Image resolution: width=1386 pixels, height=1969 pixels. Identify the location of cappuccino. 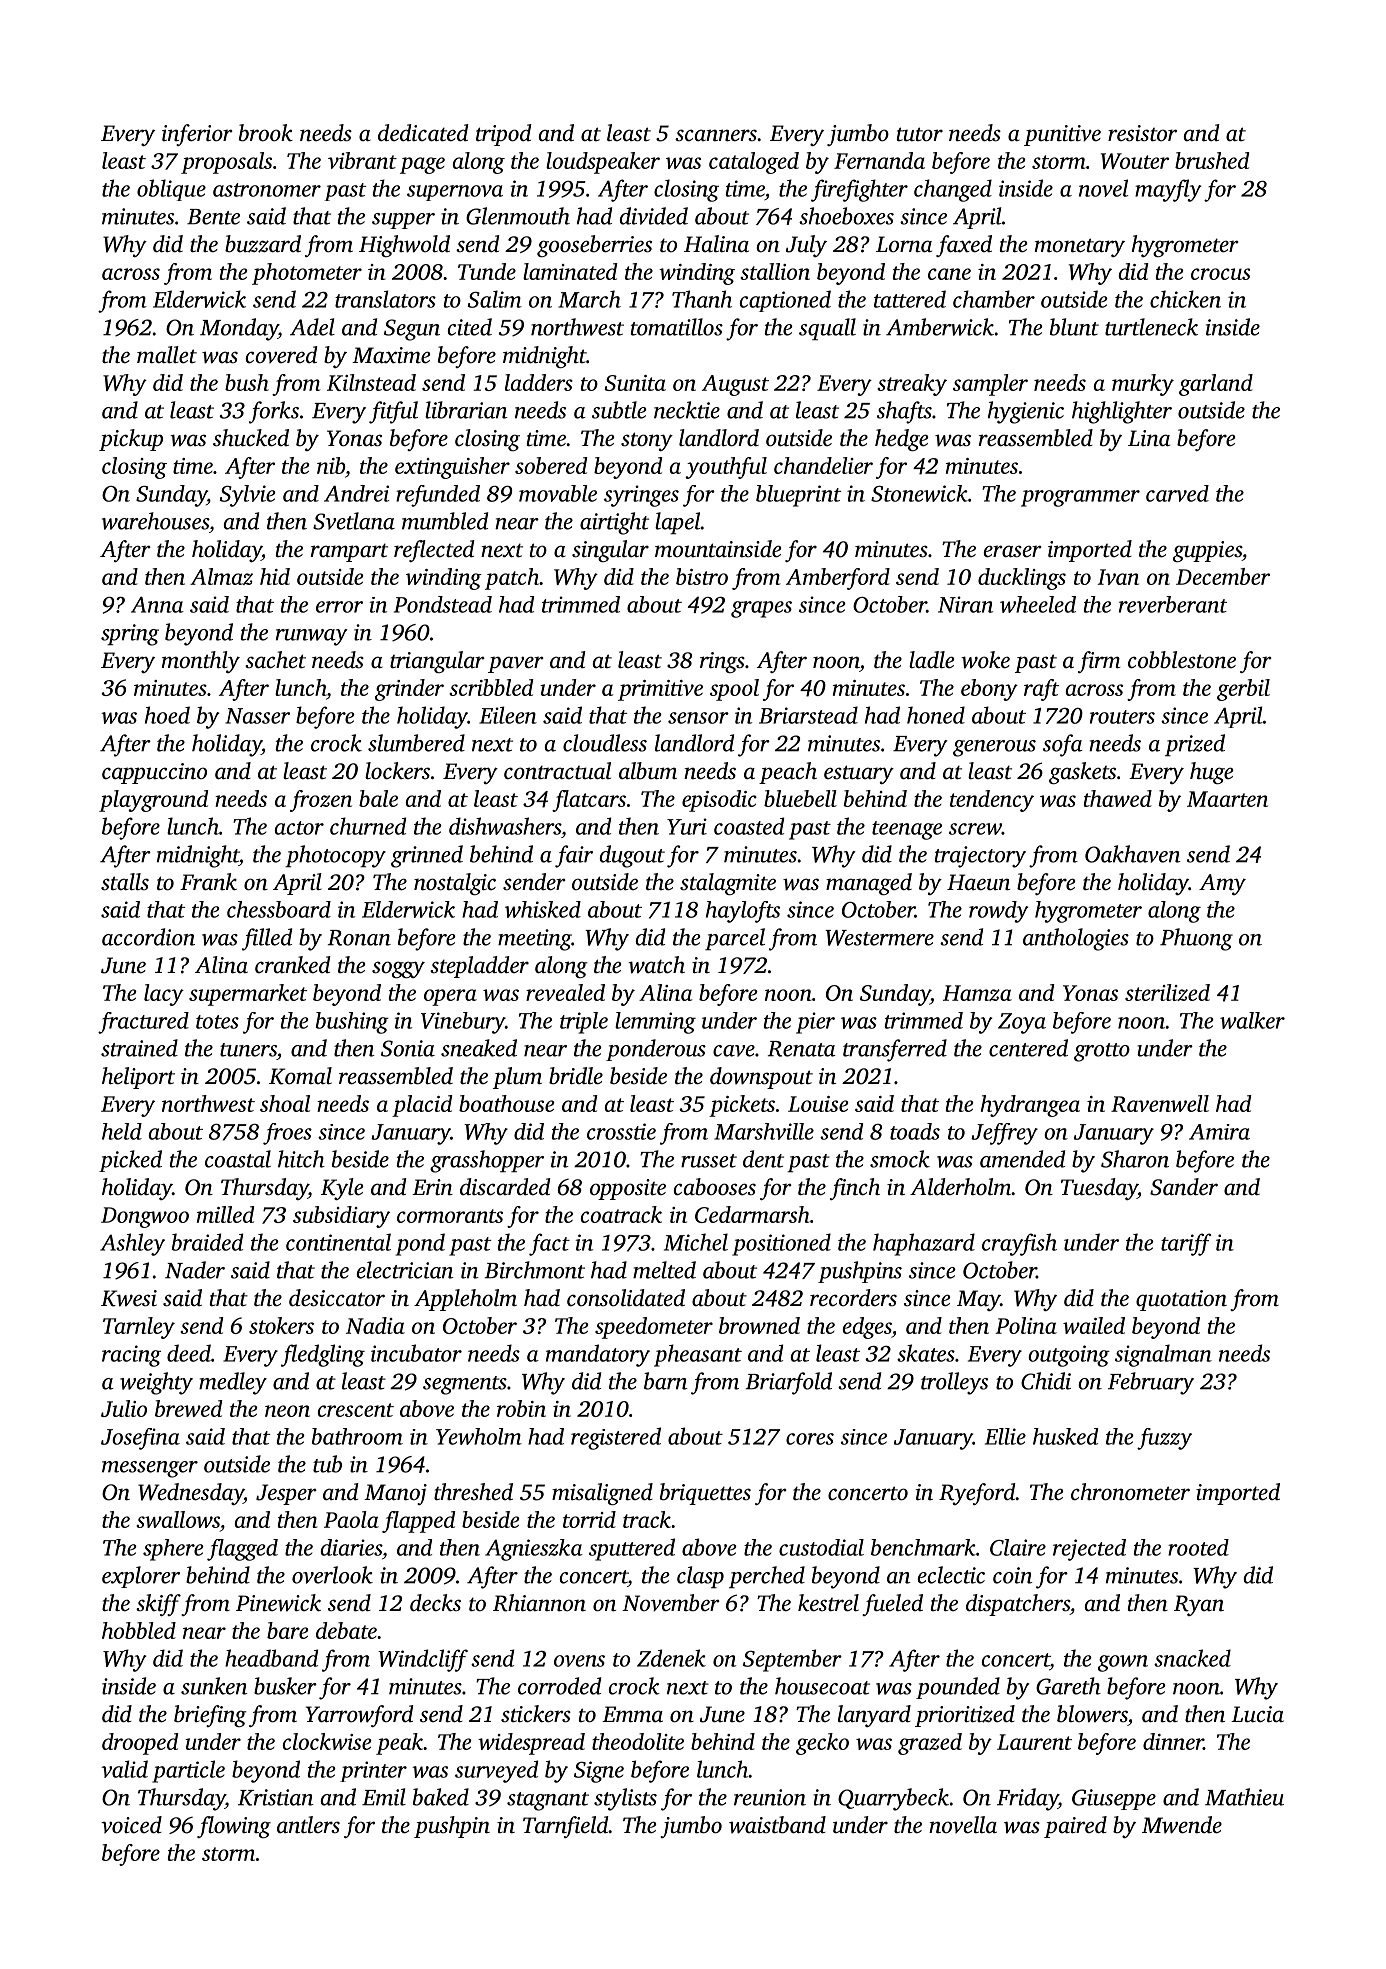
(154, 773).
